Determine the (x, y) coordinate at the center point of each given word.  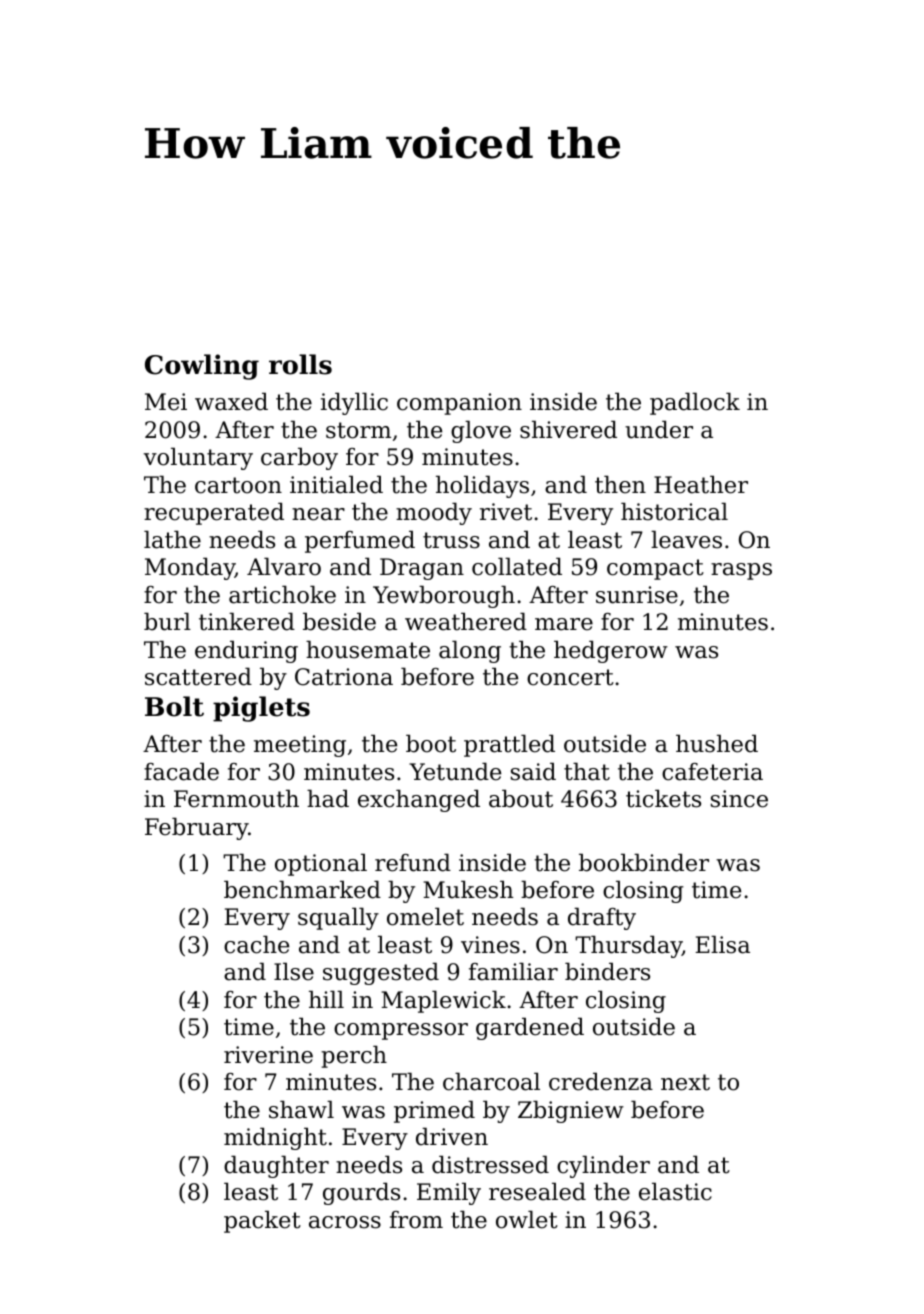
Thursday (628, 946)
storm (358, 430)
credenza (601, 1081)
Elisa (722, 944)
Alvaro (284, 566)
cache (256, 944)
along (470, 651)
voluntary (198, 458)
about (521, 798)
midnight (275, 1138)
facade (181, 771)
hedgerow (611, 651)
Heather (701, 484)
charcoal (491, 1081)
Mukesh (468, 889)
